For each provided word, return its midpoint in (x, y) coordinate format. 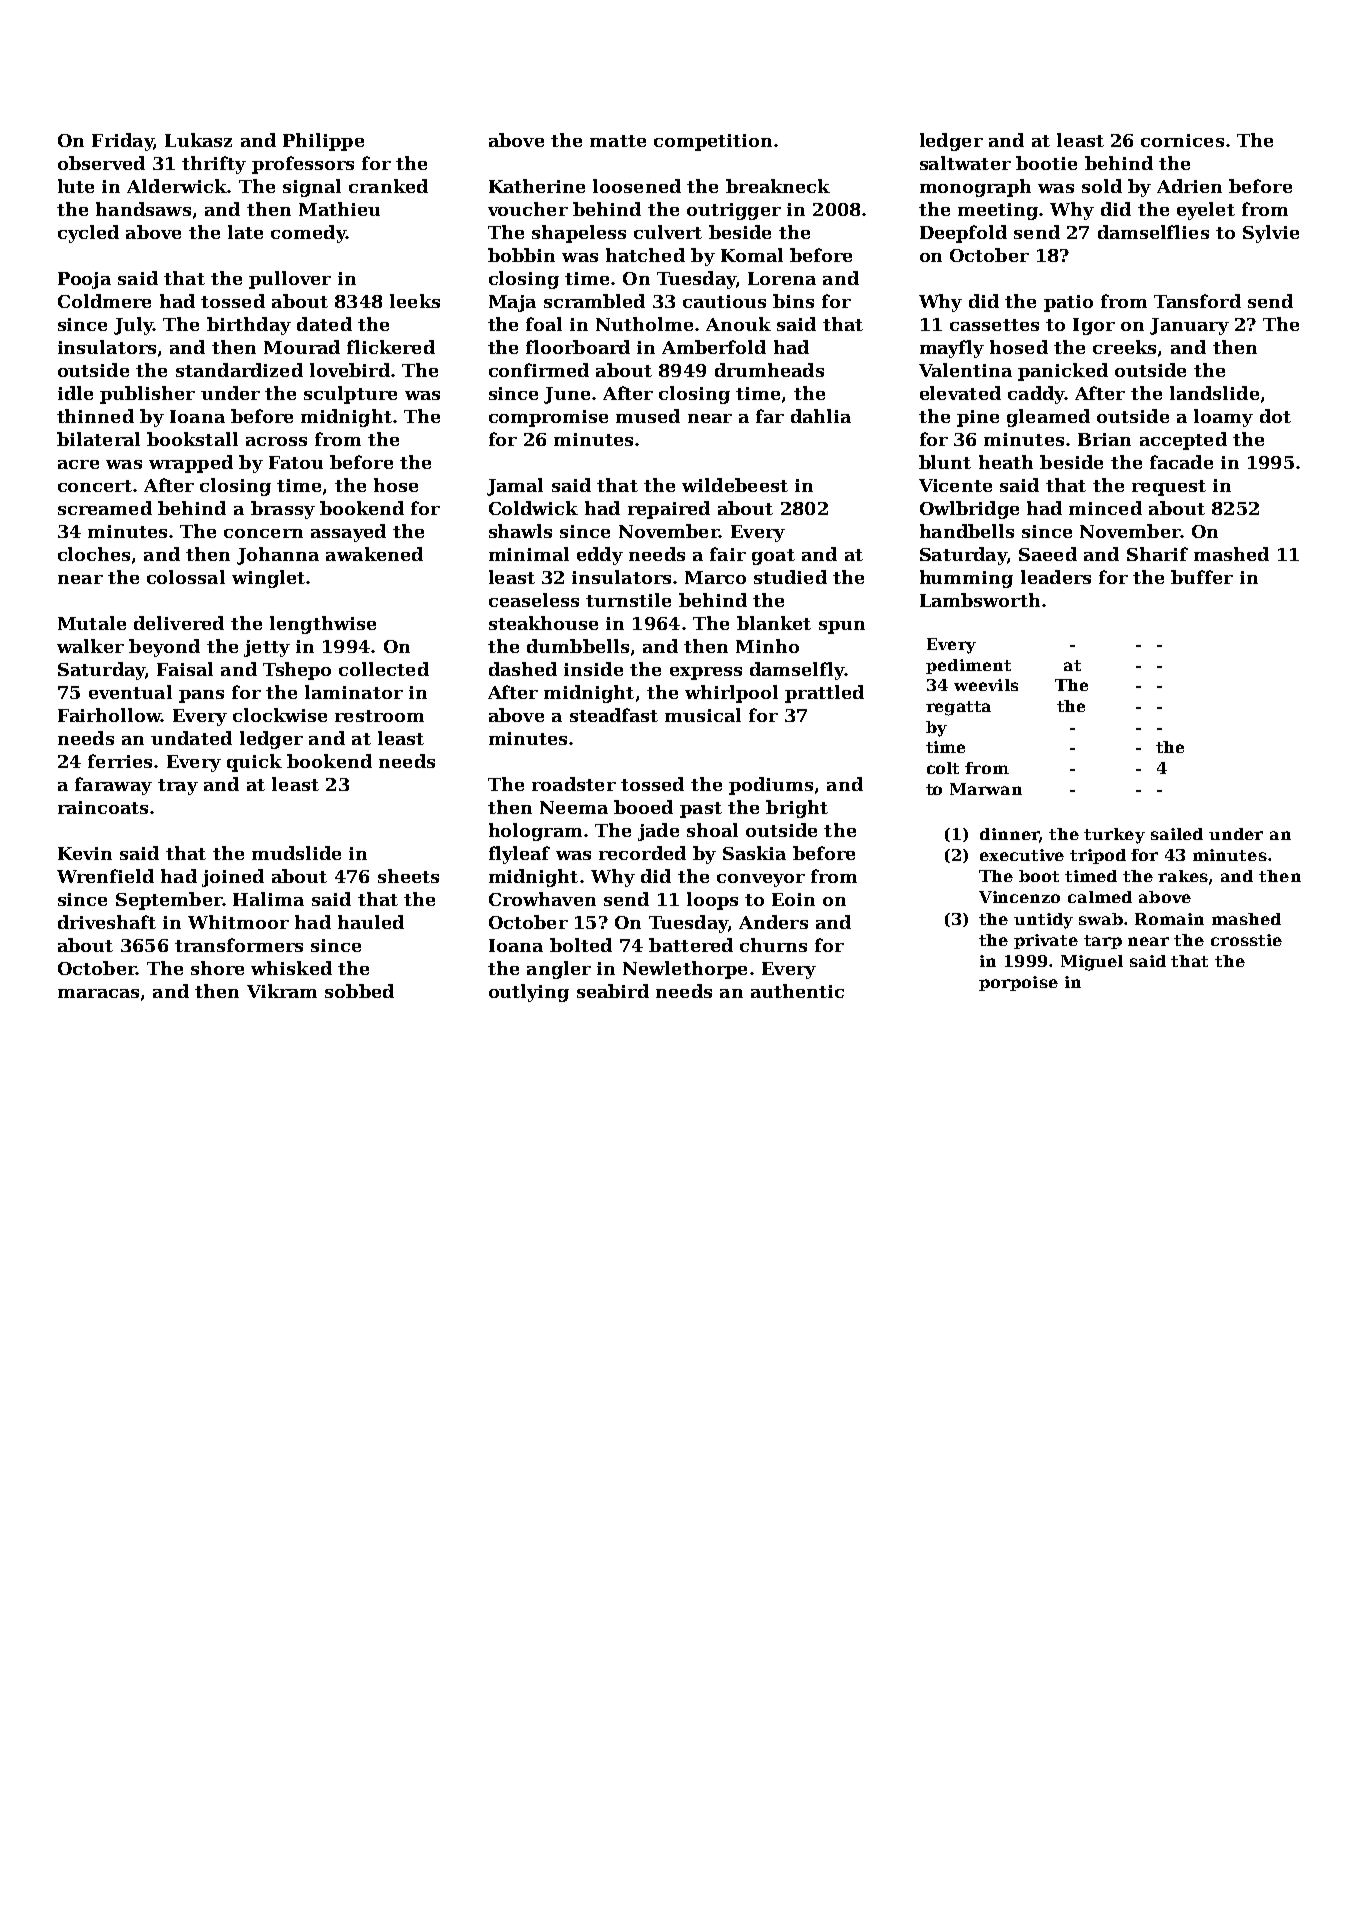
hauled (371, 922)
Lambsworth (980, 600)
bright (797, 809)
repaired (669, 510)
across (276, 441)
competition (713, 142)
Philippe (323, 142)
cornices (1182, 140)
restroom (379, 716)
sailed (1177, 834)
